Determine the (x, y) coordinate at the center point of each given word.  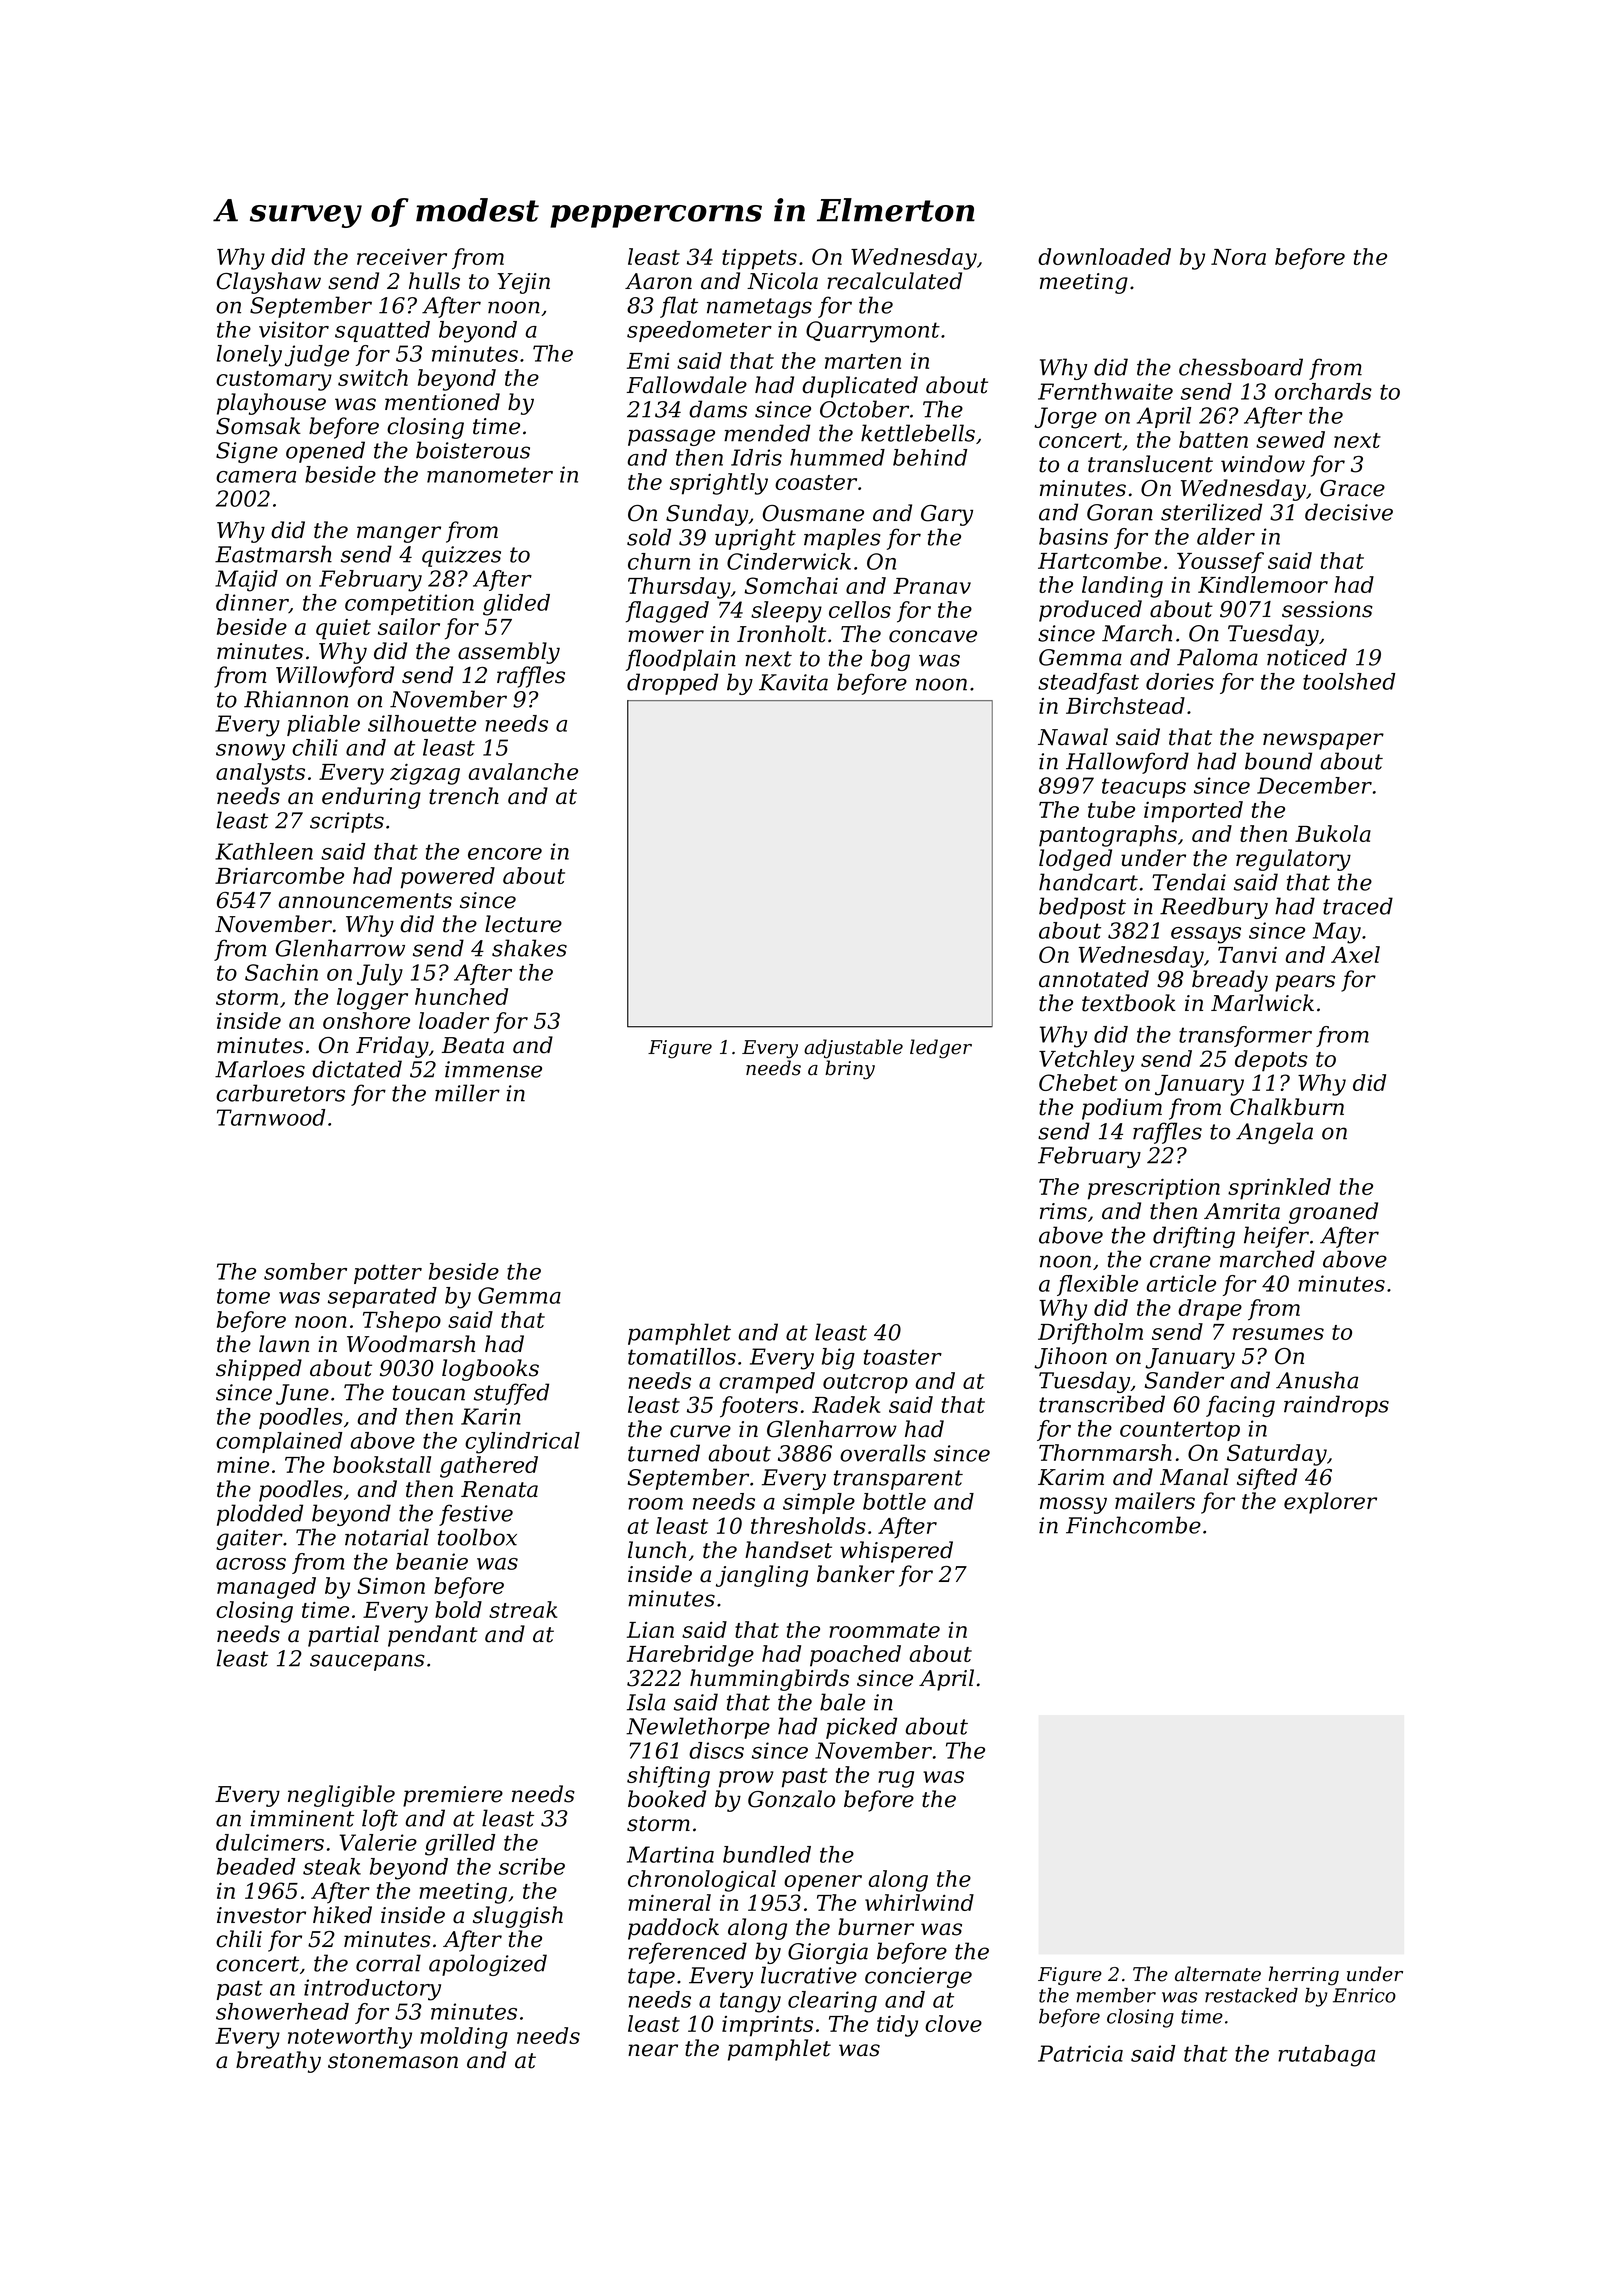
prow (746, 1779)
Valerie (378, 1842)
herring (1304, 1976)
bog (890, 660)
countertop (1180, 1431)
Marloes (260, 1069)
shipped (259, 1370)
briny (850, 1070)
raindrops (1336, 1406)
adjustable (853, 1049)
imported (1193, 812)
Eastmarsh (273, 554)
